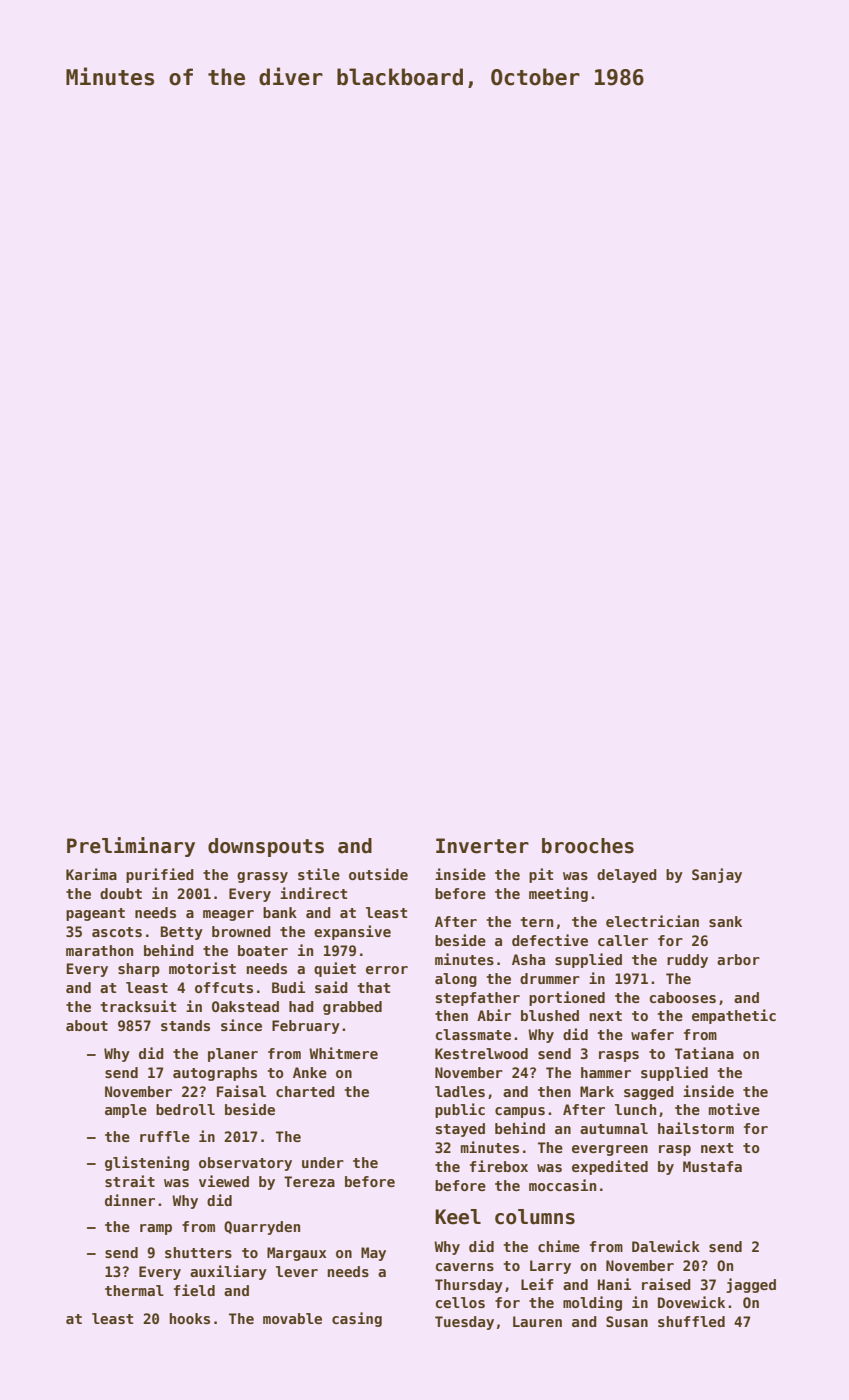 The width and height of the screenshot is (849, 1400). Describe the element at coordinates (649, 1093) in the screenshot. I see `sagged` at that location.
